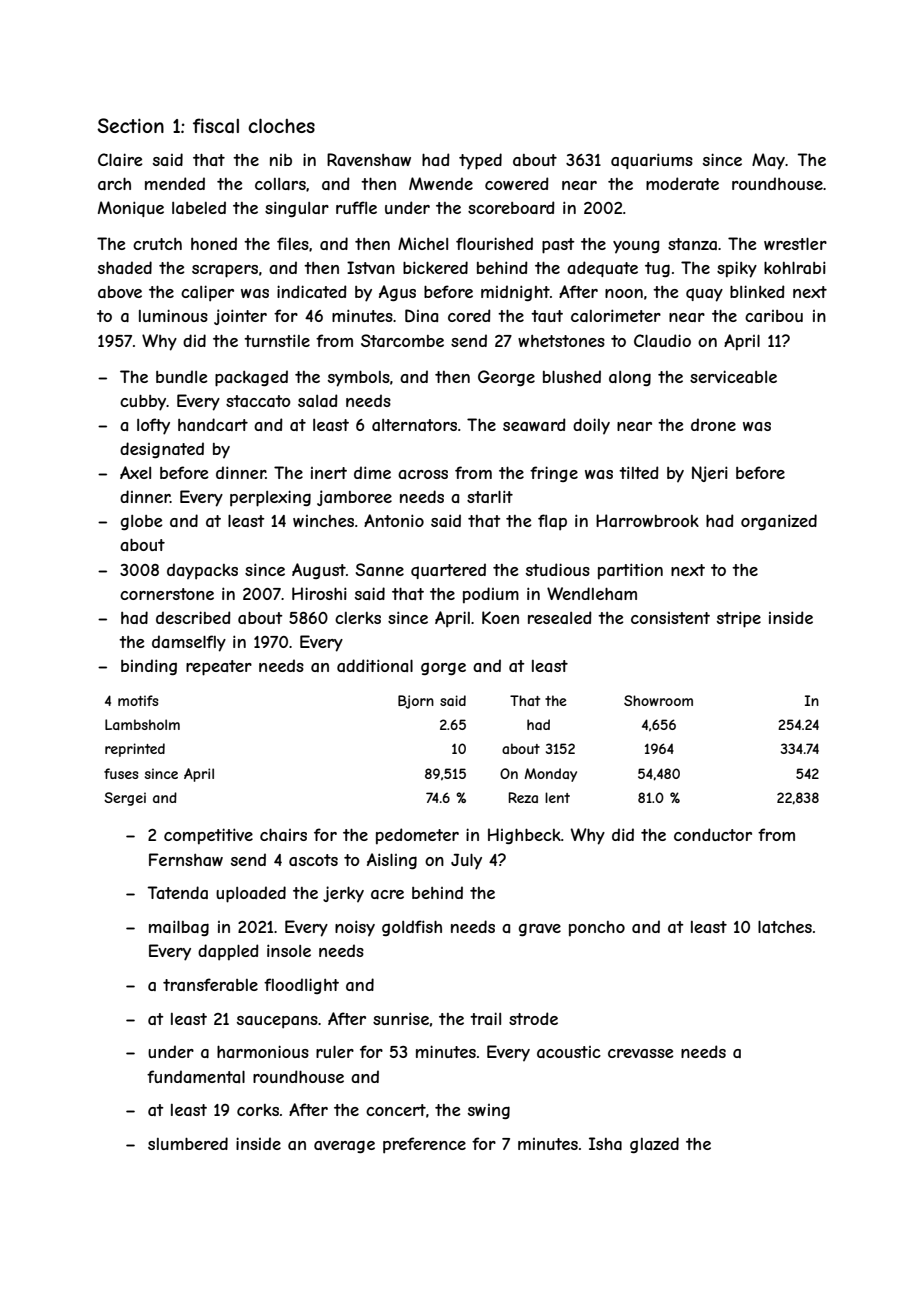 This screenshot has height=1314, width=924. Describe the element at coordinates (550, 775) in the screenshot. I see `Monday` at that location.
